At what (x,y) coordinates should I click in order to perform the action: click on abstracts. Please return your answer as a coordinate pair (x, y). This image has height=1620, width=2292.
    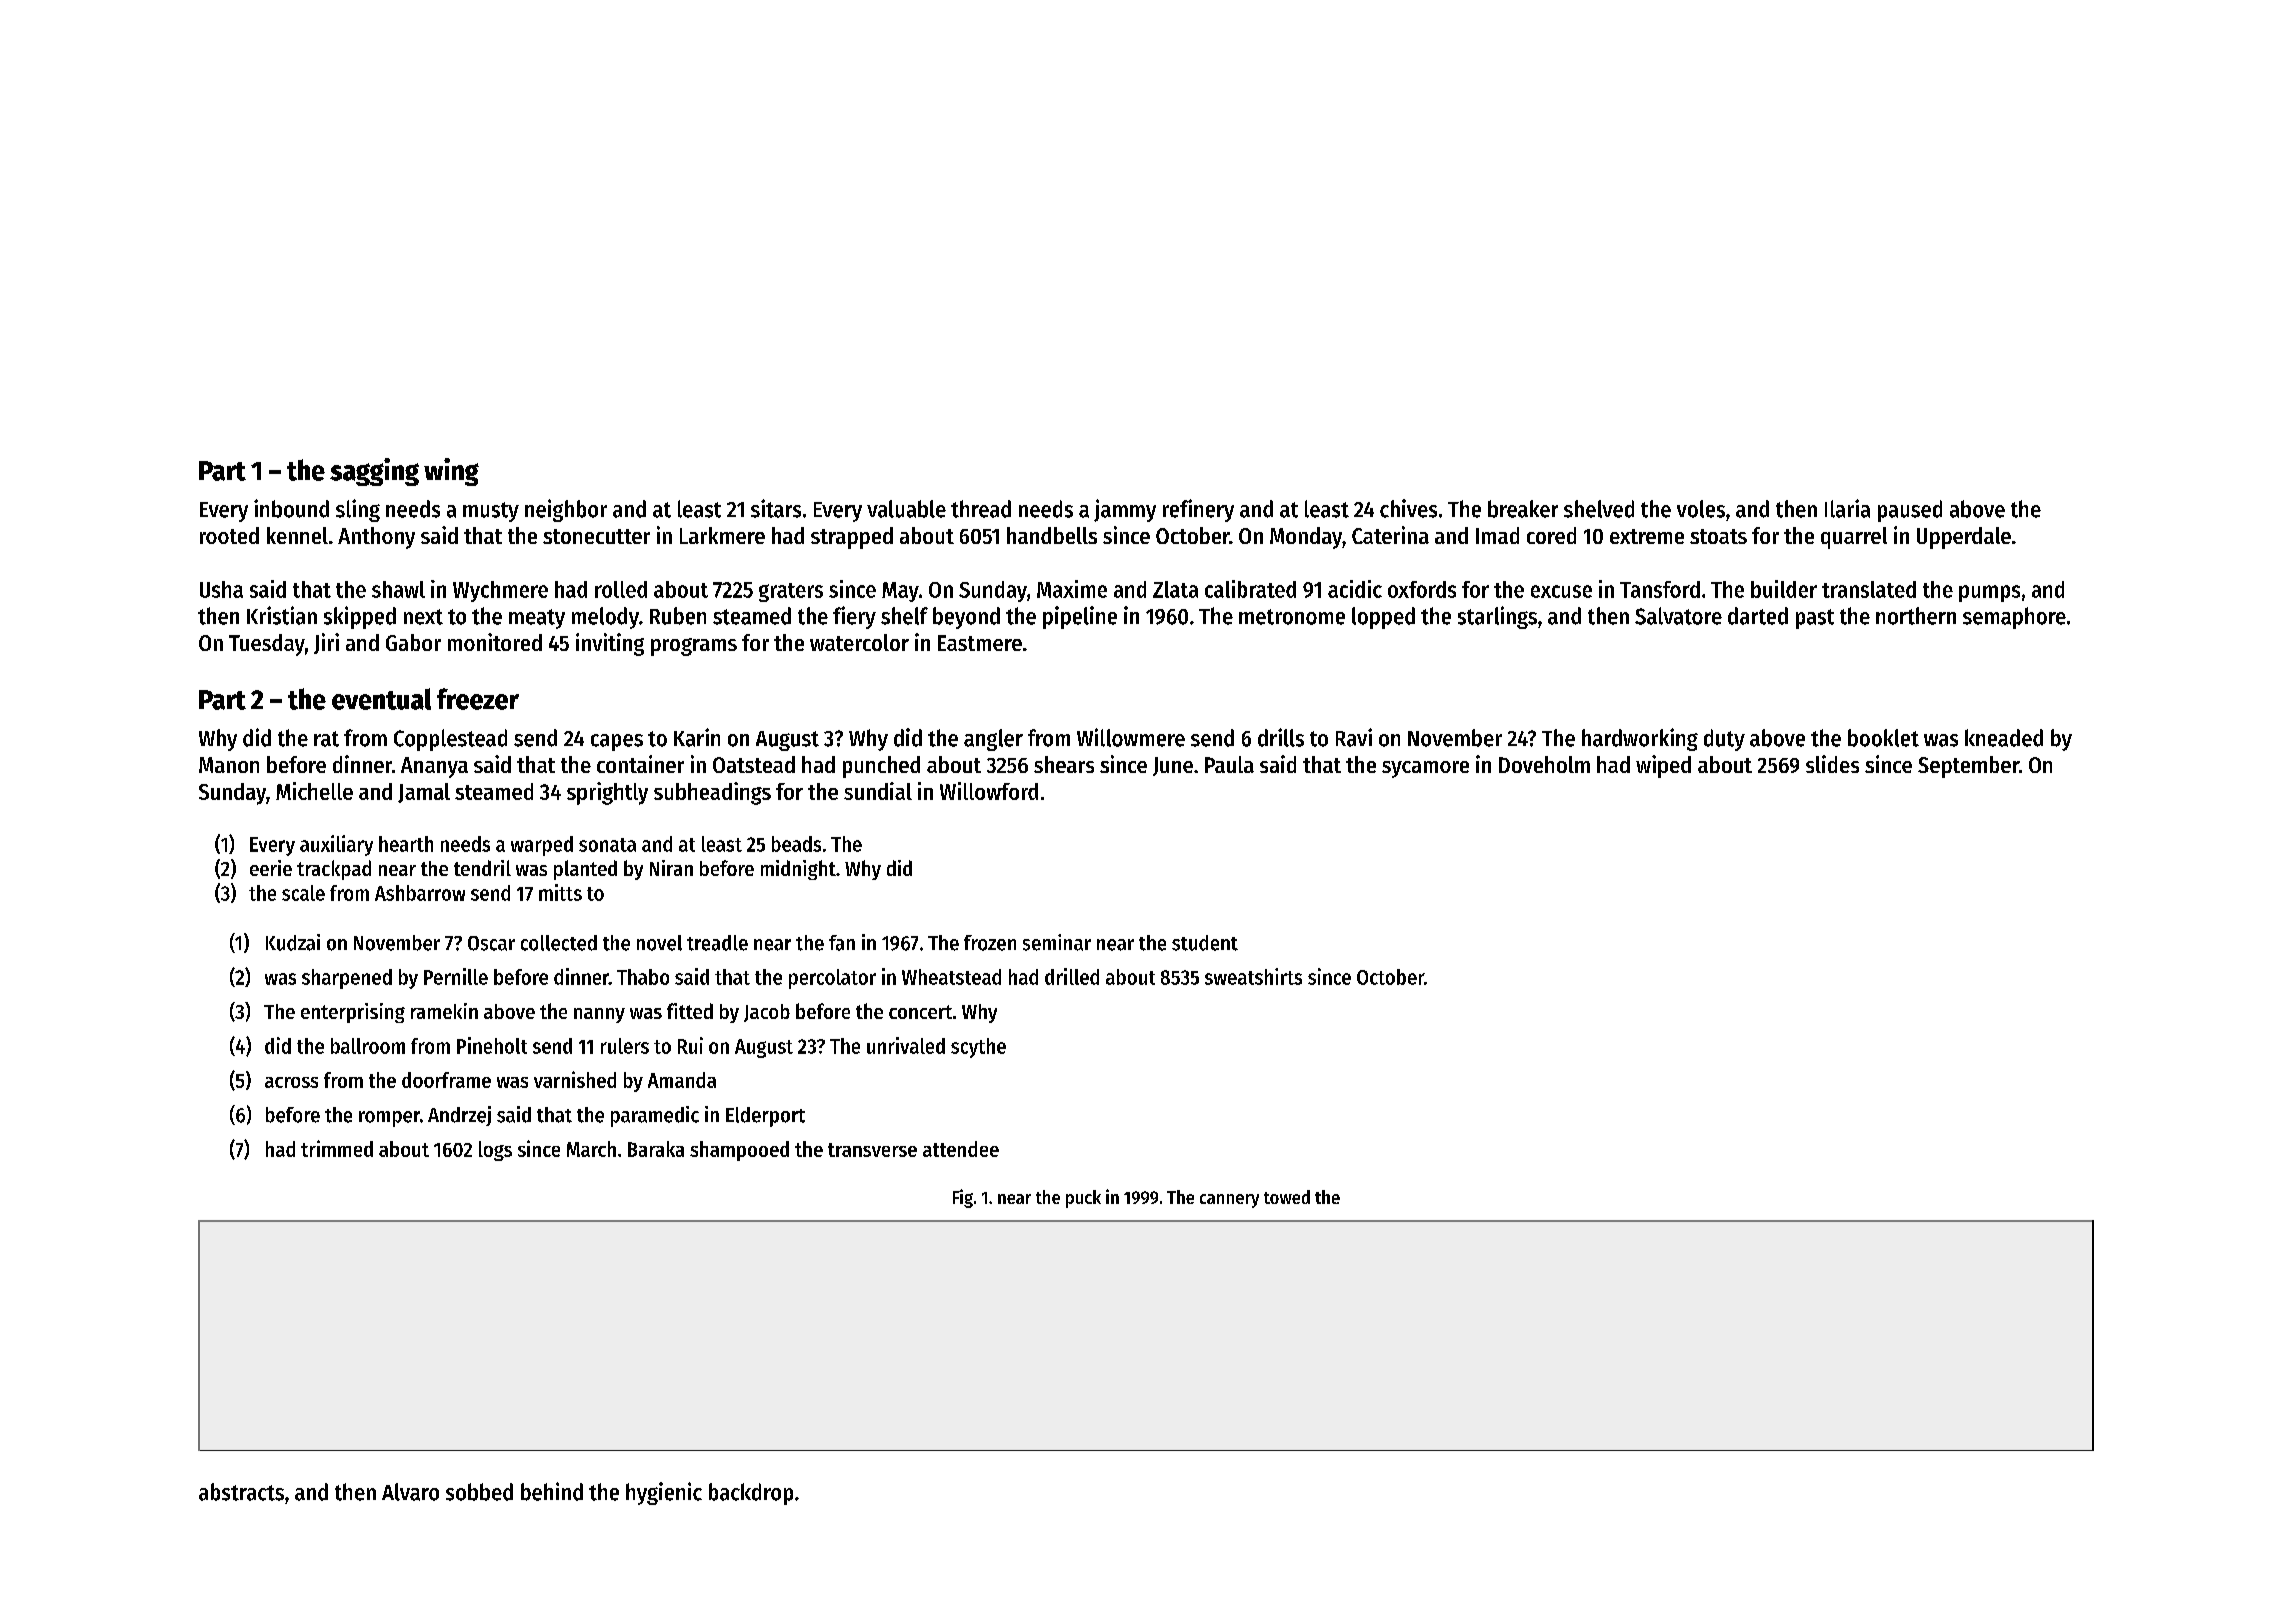
    Looking at the image, I should click on (241, 1492).
